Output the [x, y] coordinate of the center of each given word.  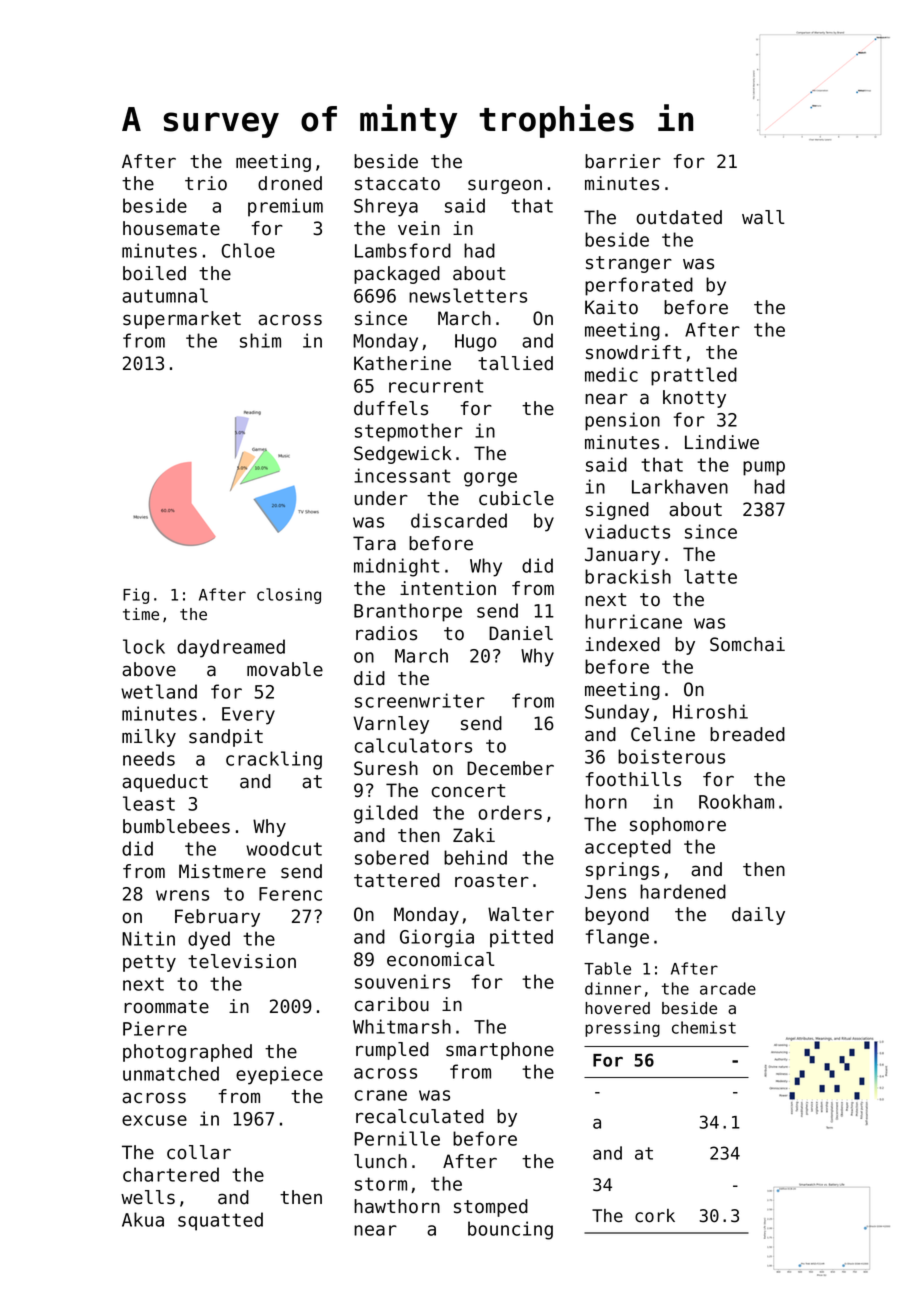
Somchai [747, 644]
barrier [623, 161]
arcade [728, 988]
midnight [396, 567]
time [141, 614]
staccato [397, 184]
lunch [380, 1161]
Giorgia [437, 938]
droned [290, 183]
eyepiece [279, 1075]
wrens [182, 895]
